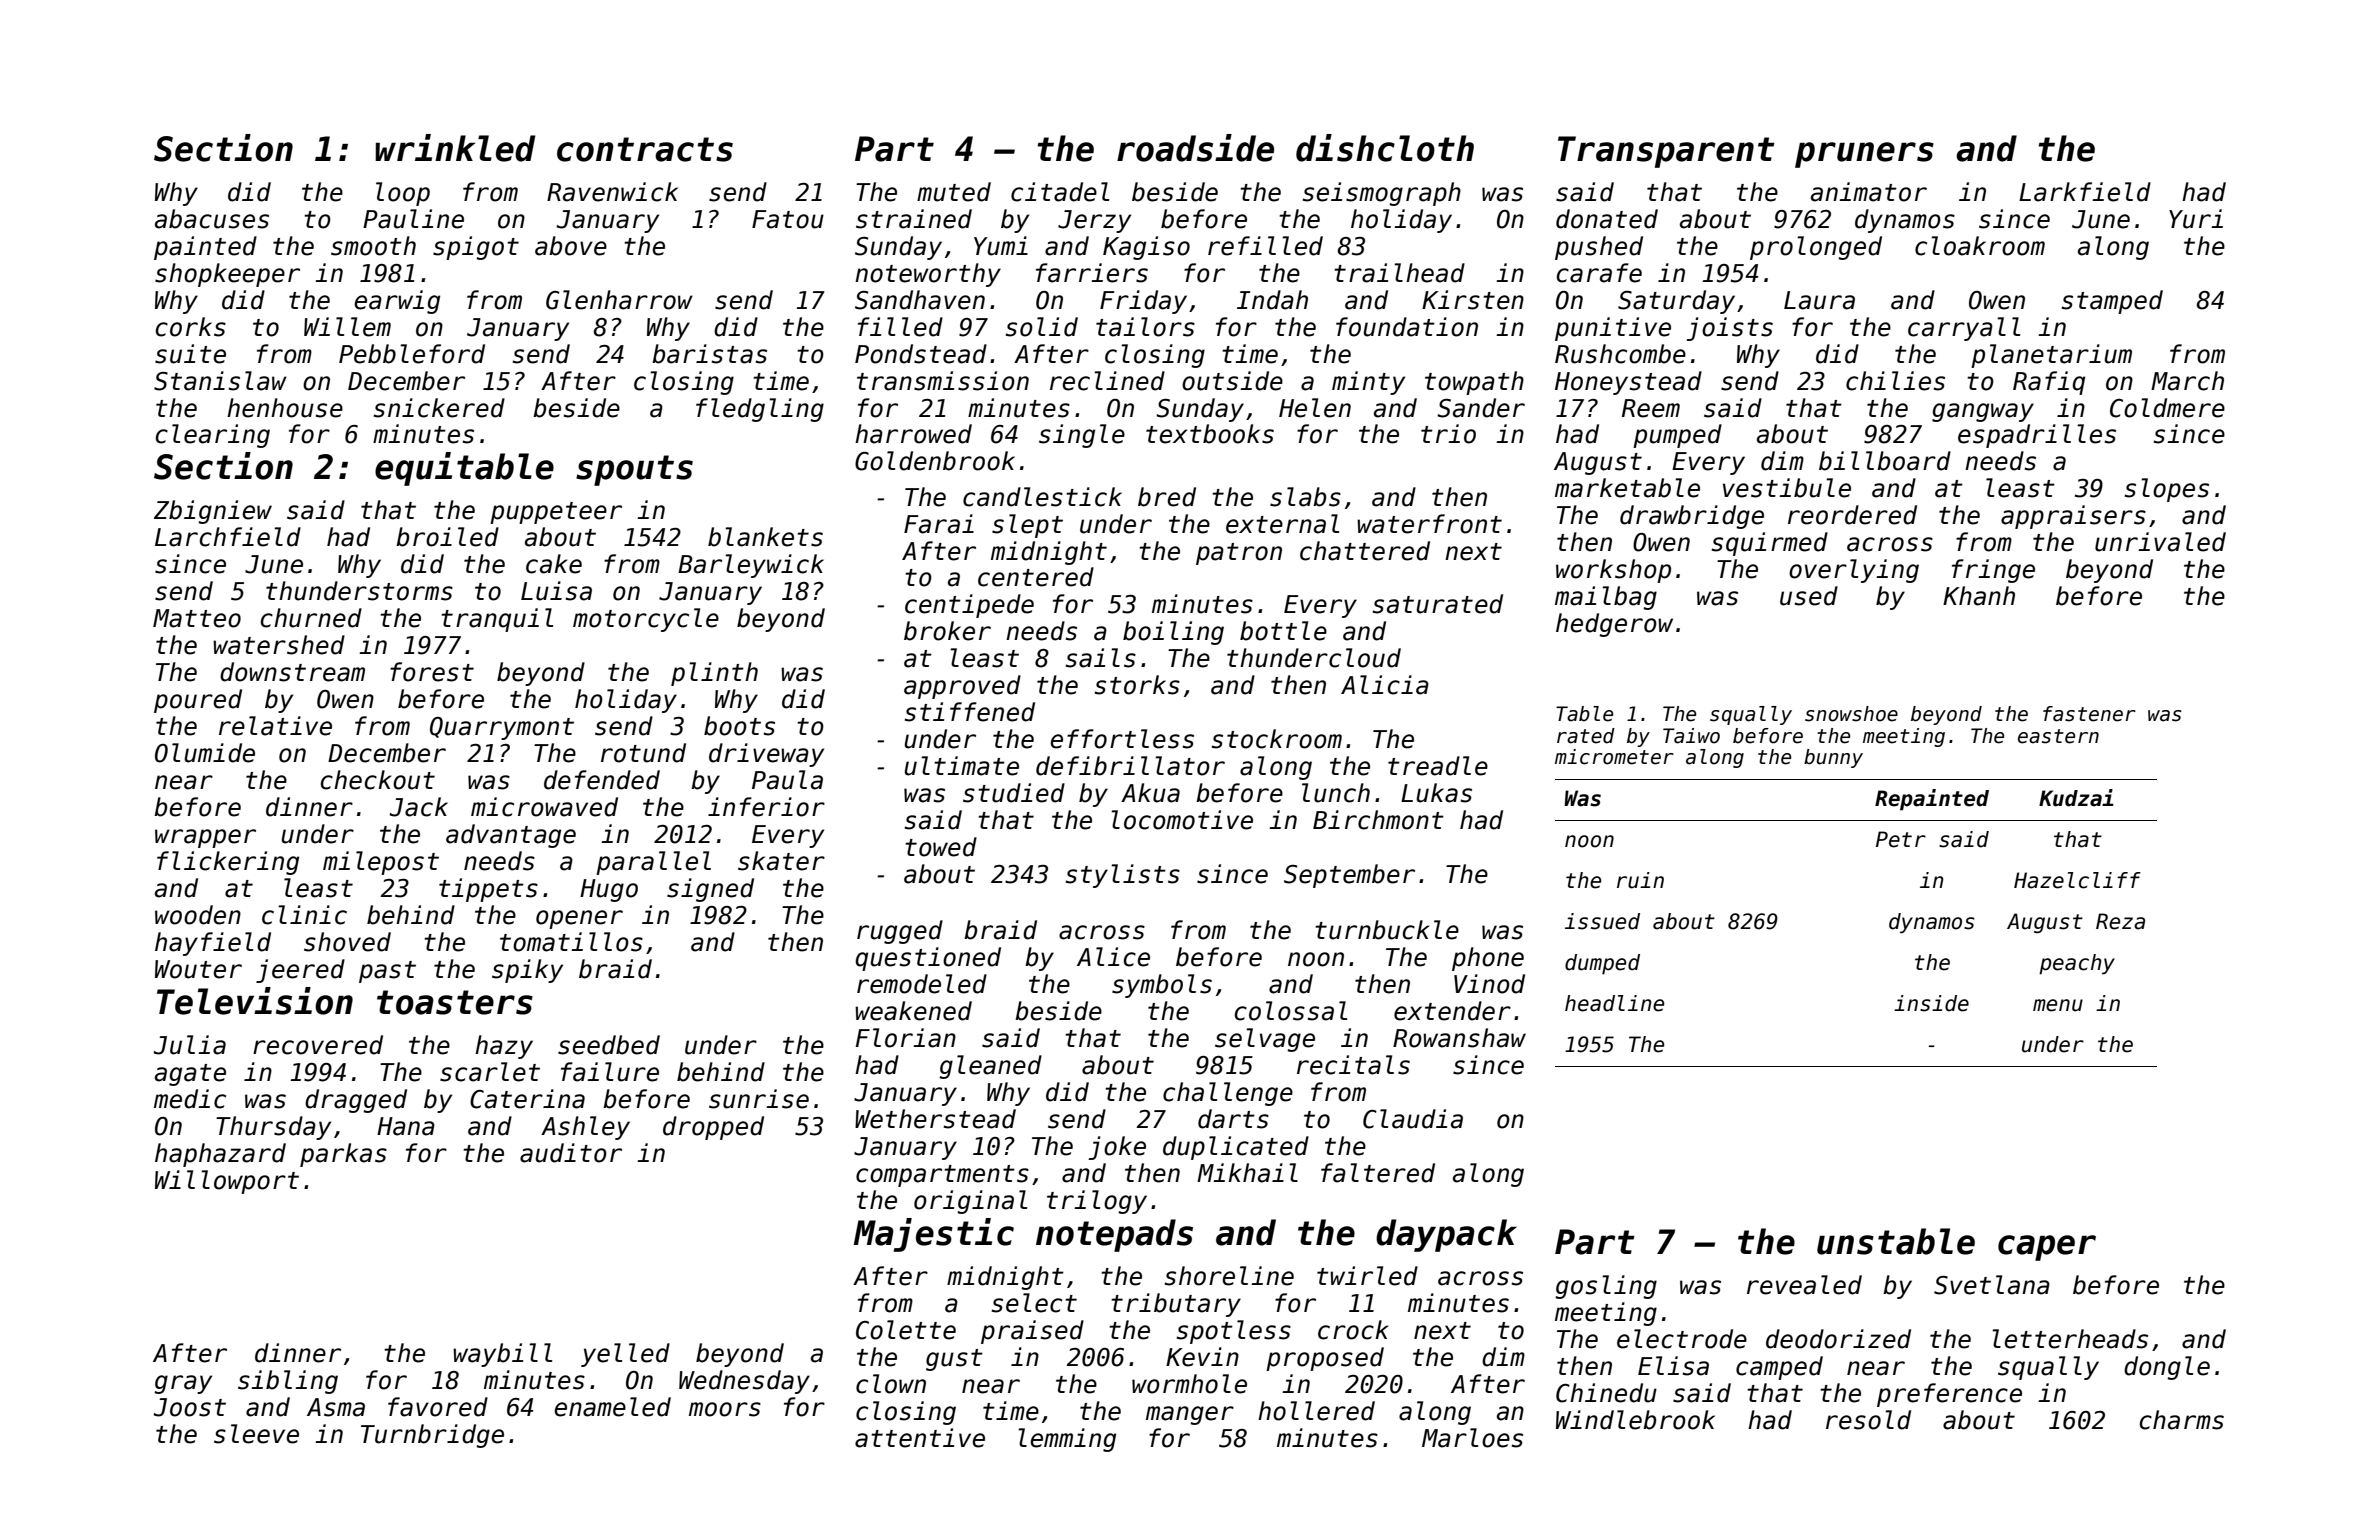  Describe the element at coordinates (347, 327) in the screenshot. I see `Willem` at that location.
